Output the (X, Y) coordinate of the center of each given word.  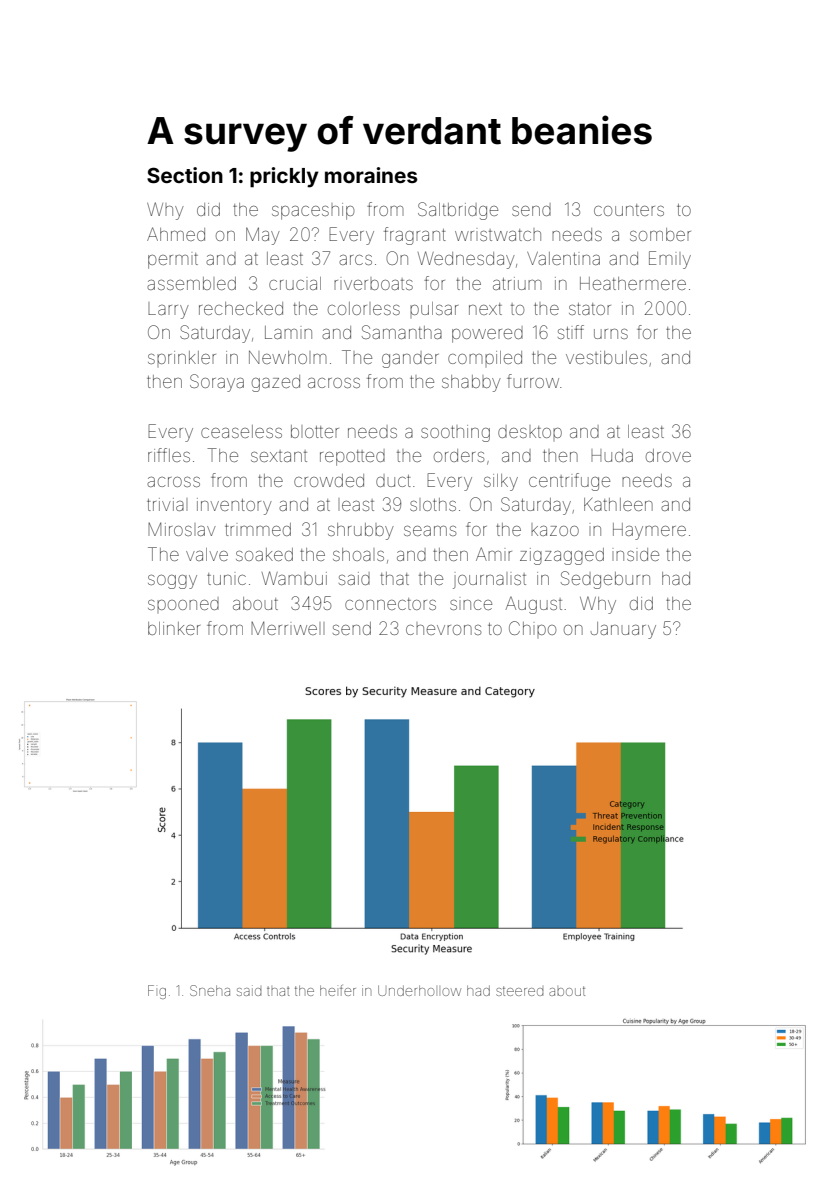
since (471, 605)
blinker (174, 628)
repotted (352, 457)
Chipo (532, 628)
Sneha (210, 990)
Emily (670, 260)
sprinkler (182, 357)
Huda (612, 455)
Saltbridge (458, 211)
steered (520, 991)
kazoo (555, 531)
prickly (284, 177)
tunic (226, 579)
